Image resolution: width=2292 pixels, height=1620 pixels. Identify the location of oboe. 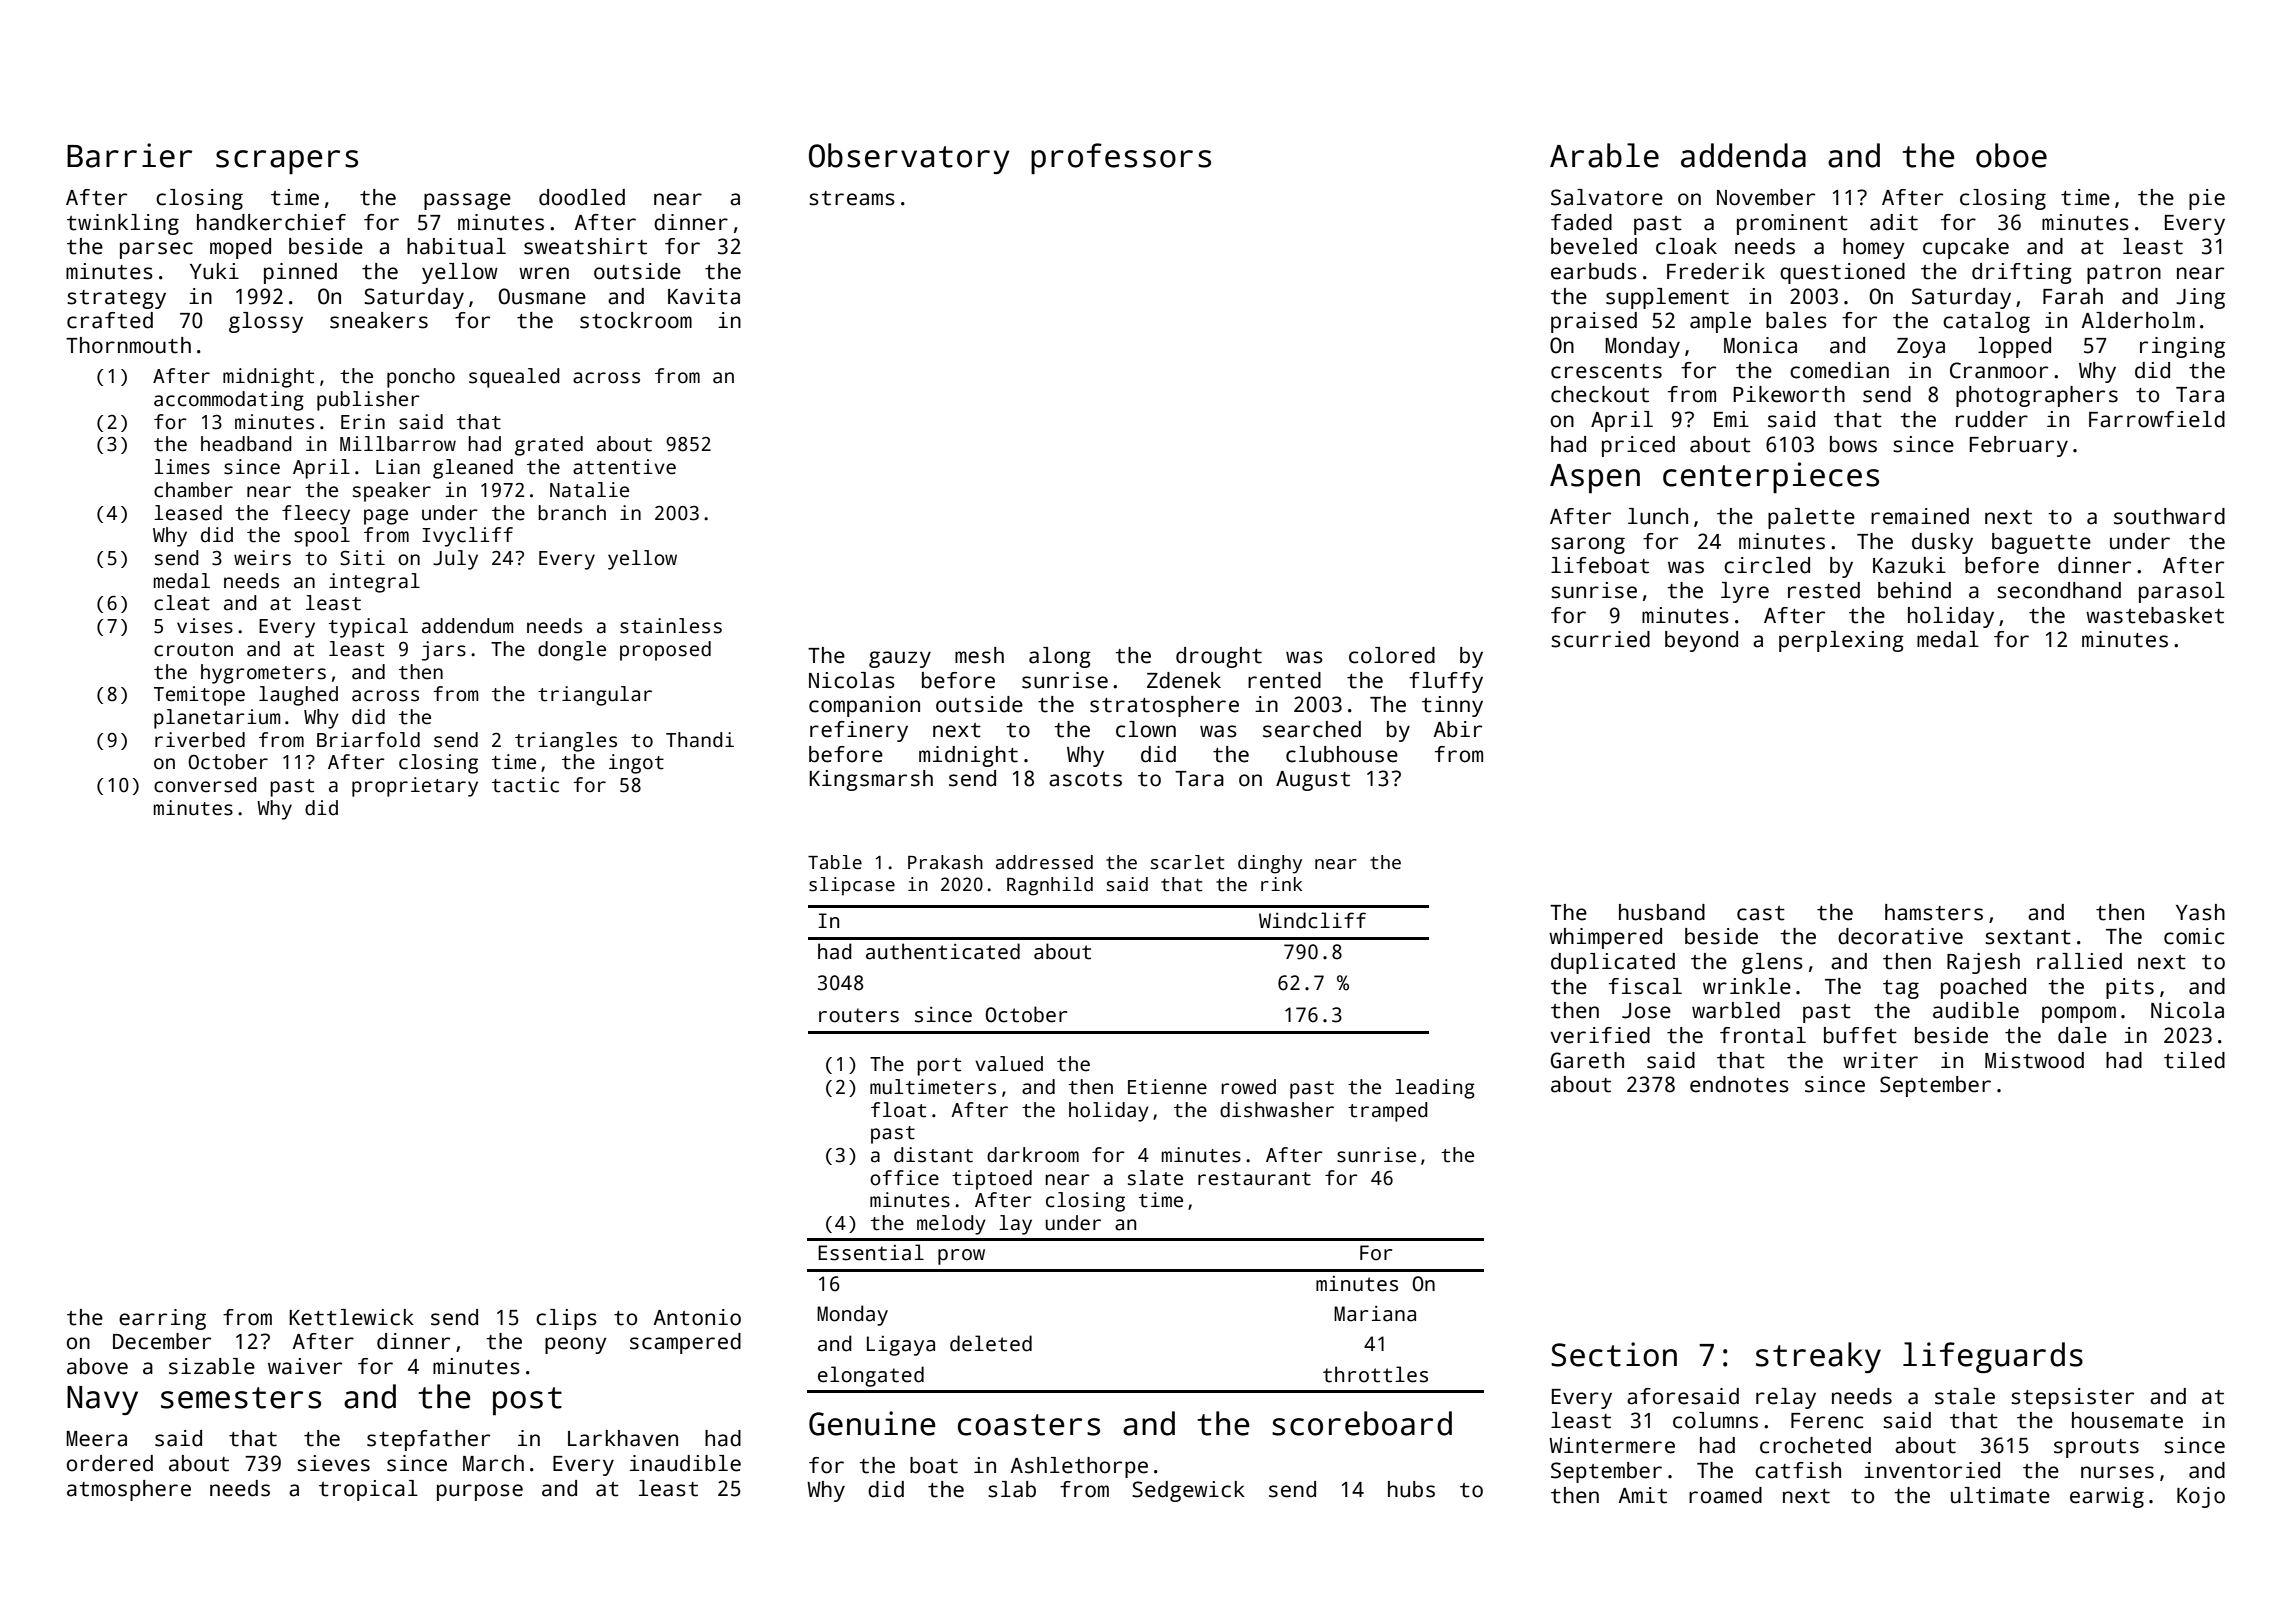
(2011, 155).
